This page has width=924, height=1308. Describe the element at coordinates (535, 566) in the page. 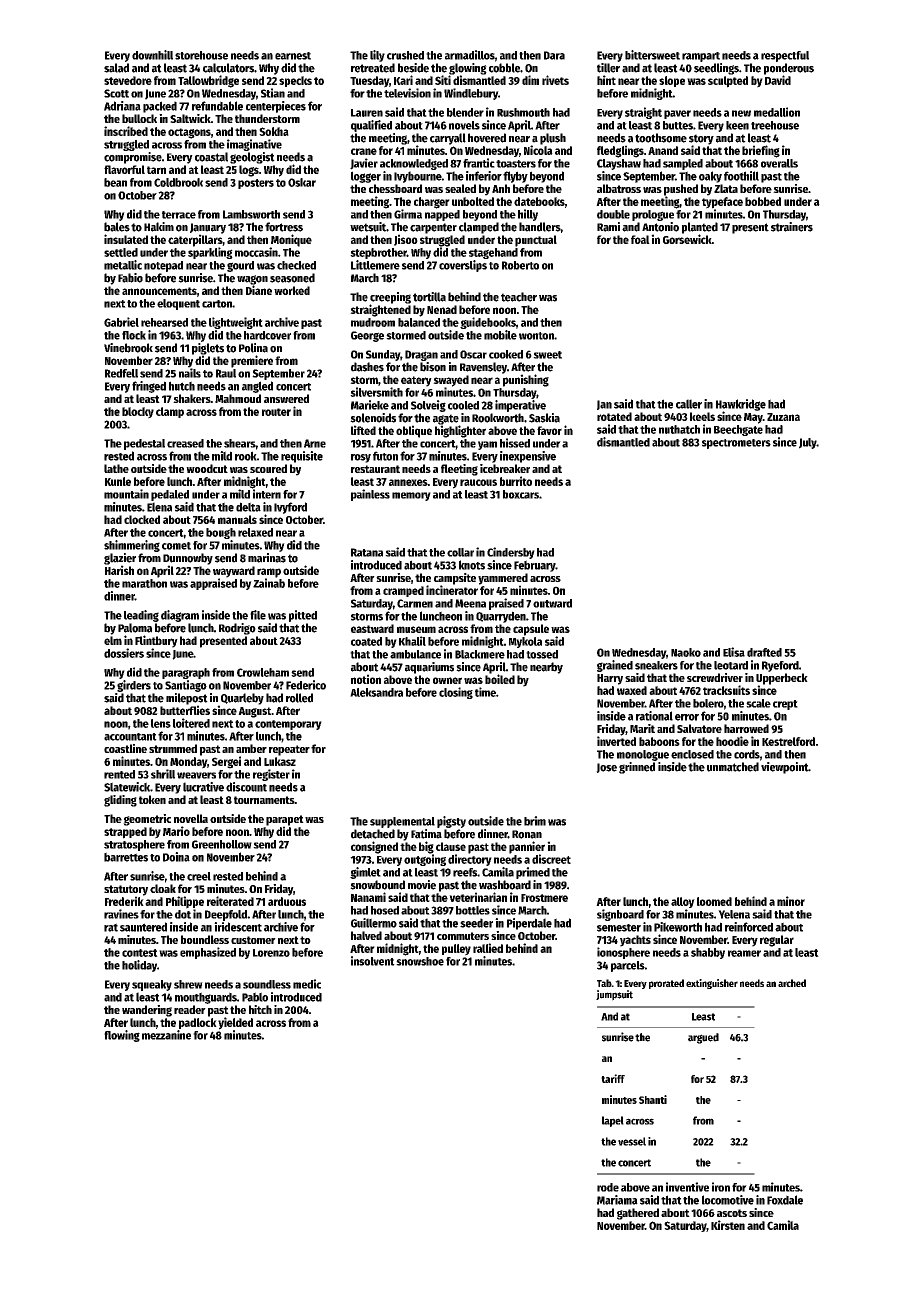

I see `February` at that location.
